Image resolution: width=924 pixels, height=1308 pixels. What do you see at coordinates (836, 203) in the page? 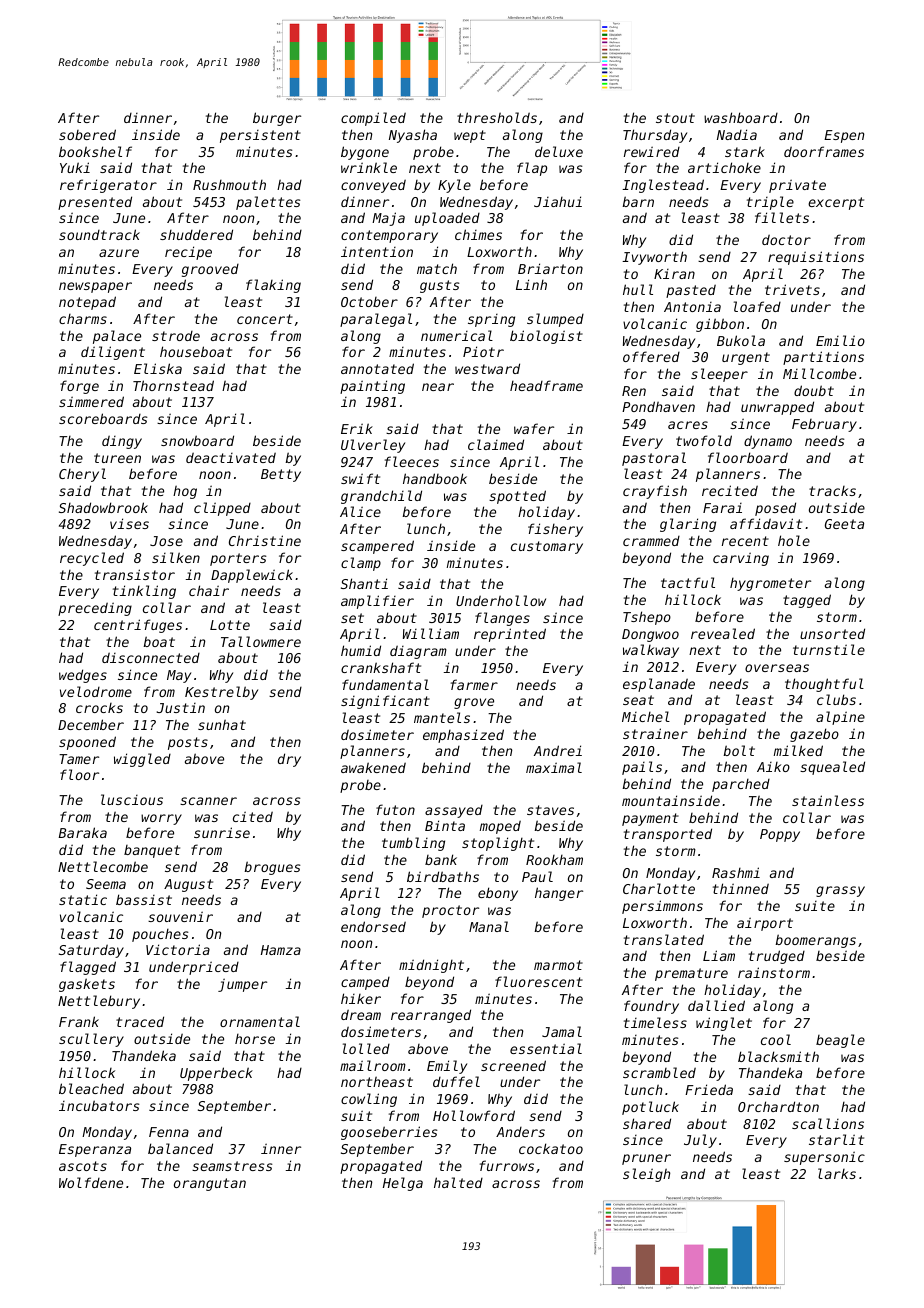
I see `excerpt` at bounding box center [836, 203].
